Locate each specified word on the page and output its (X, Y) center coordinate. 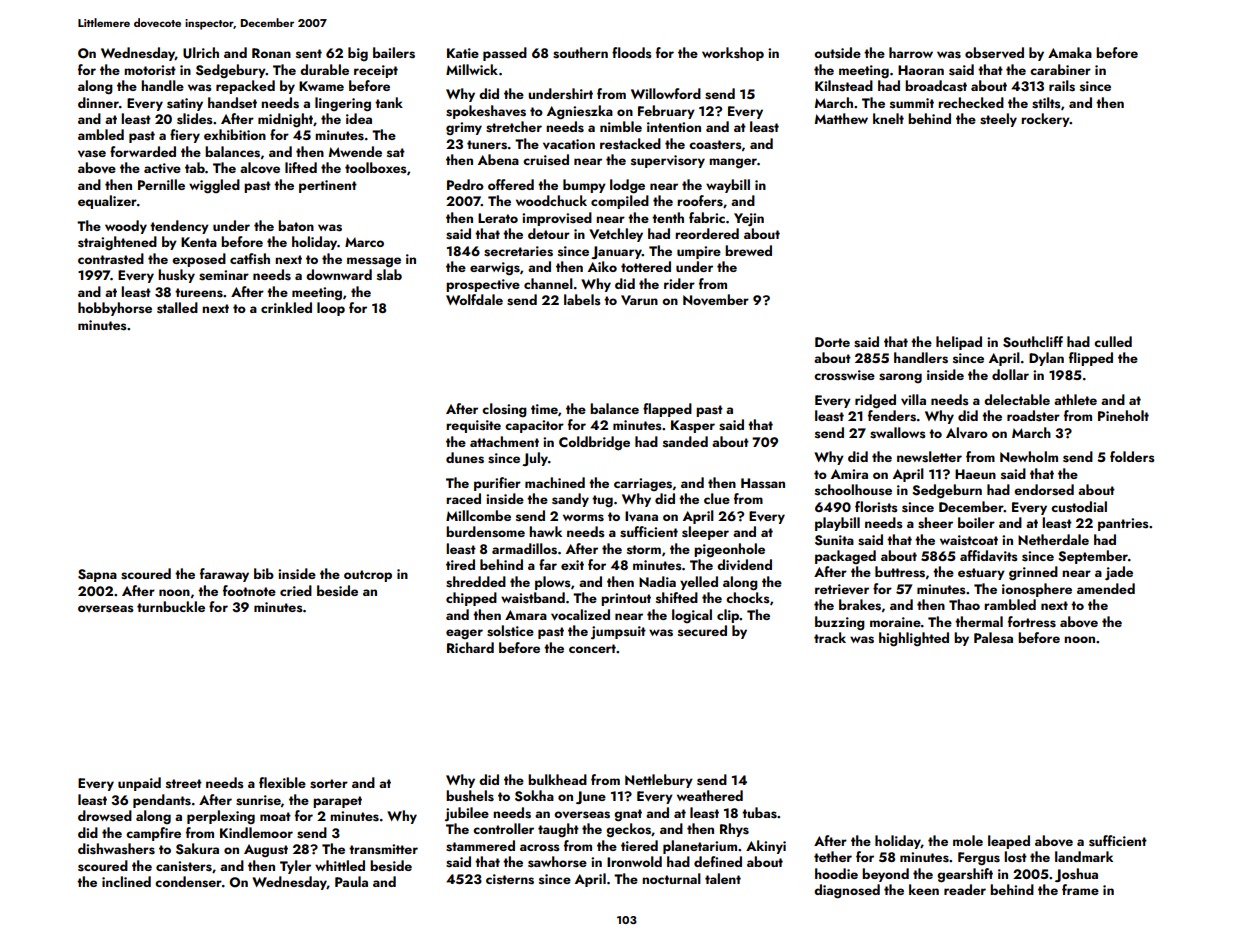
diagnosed (847, 891)
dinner (98, 102)
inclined (126, 881)
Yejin (749, 219)
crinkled (286, 307)
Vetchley (616, 235)
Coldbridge (594, 443)
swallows (898, 433)
